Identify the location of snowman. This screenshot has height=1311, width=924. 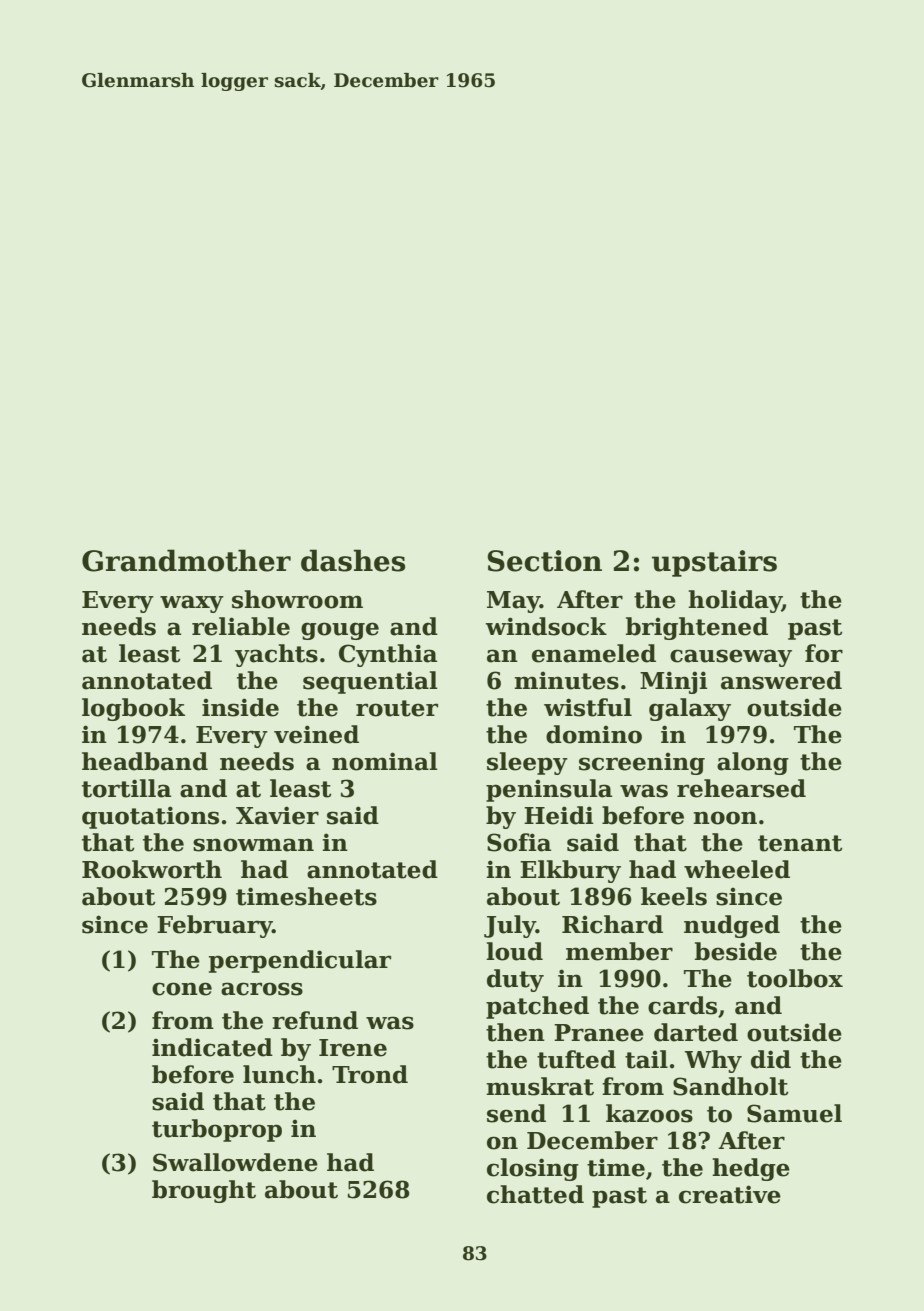
(253, 845).
